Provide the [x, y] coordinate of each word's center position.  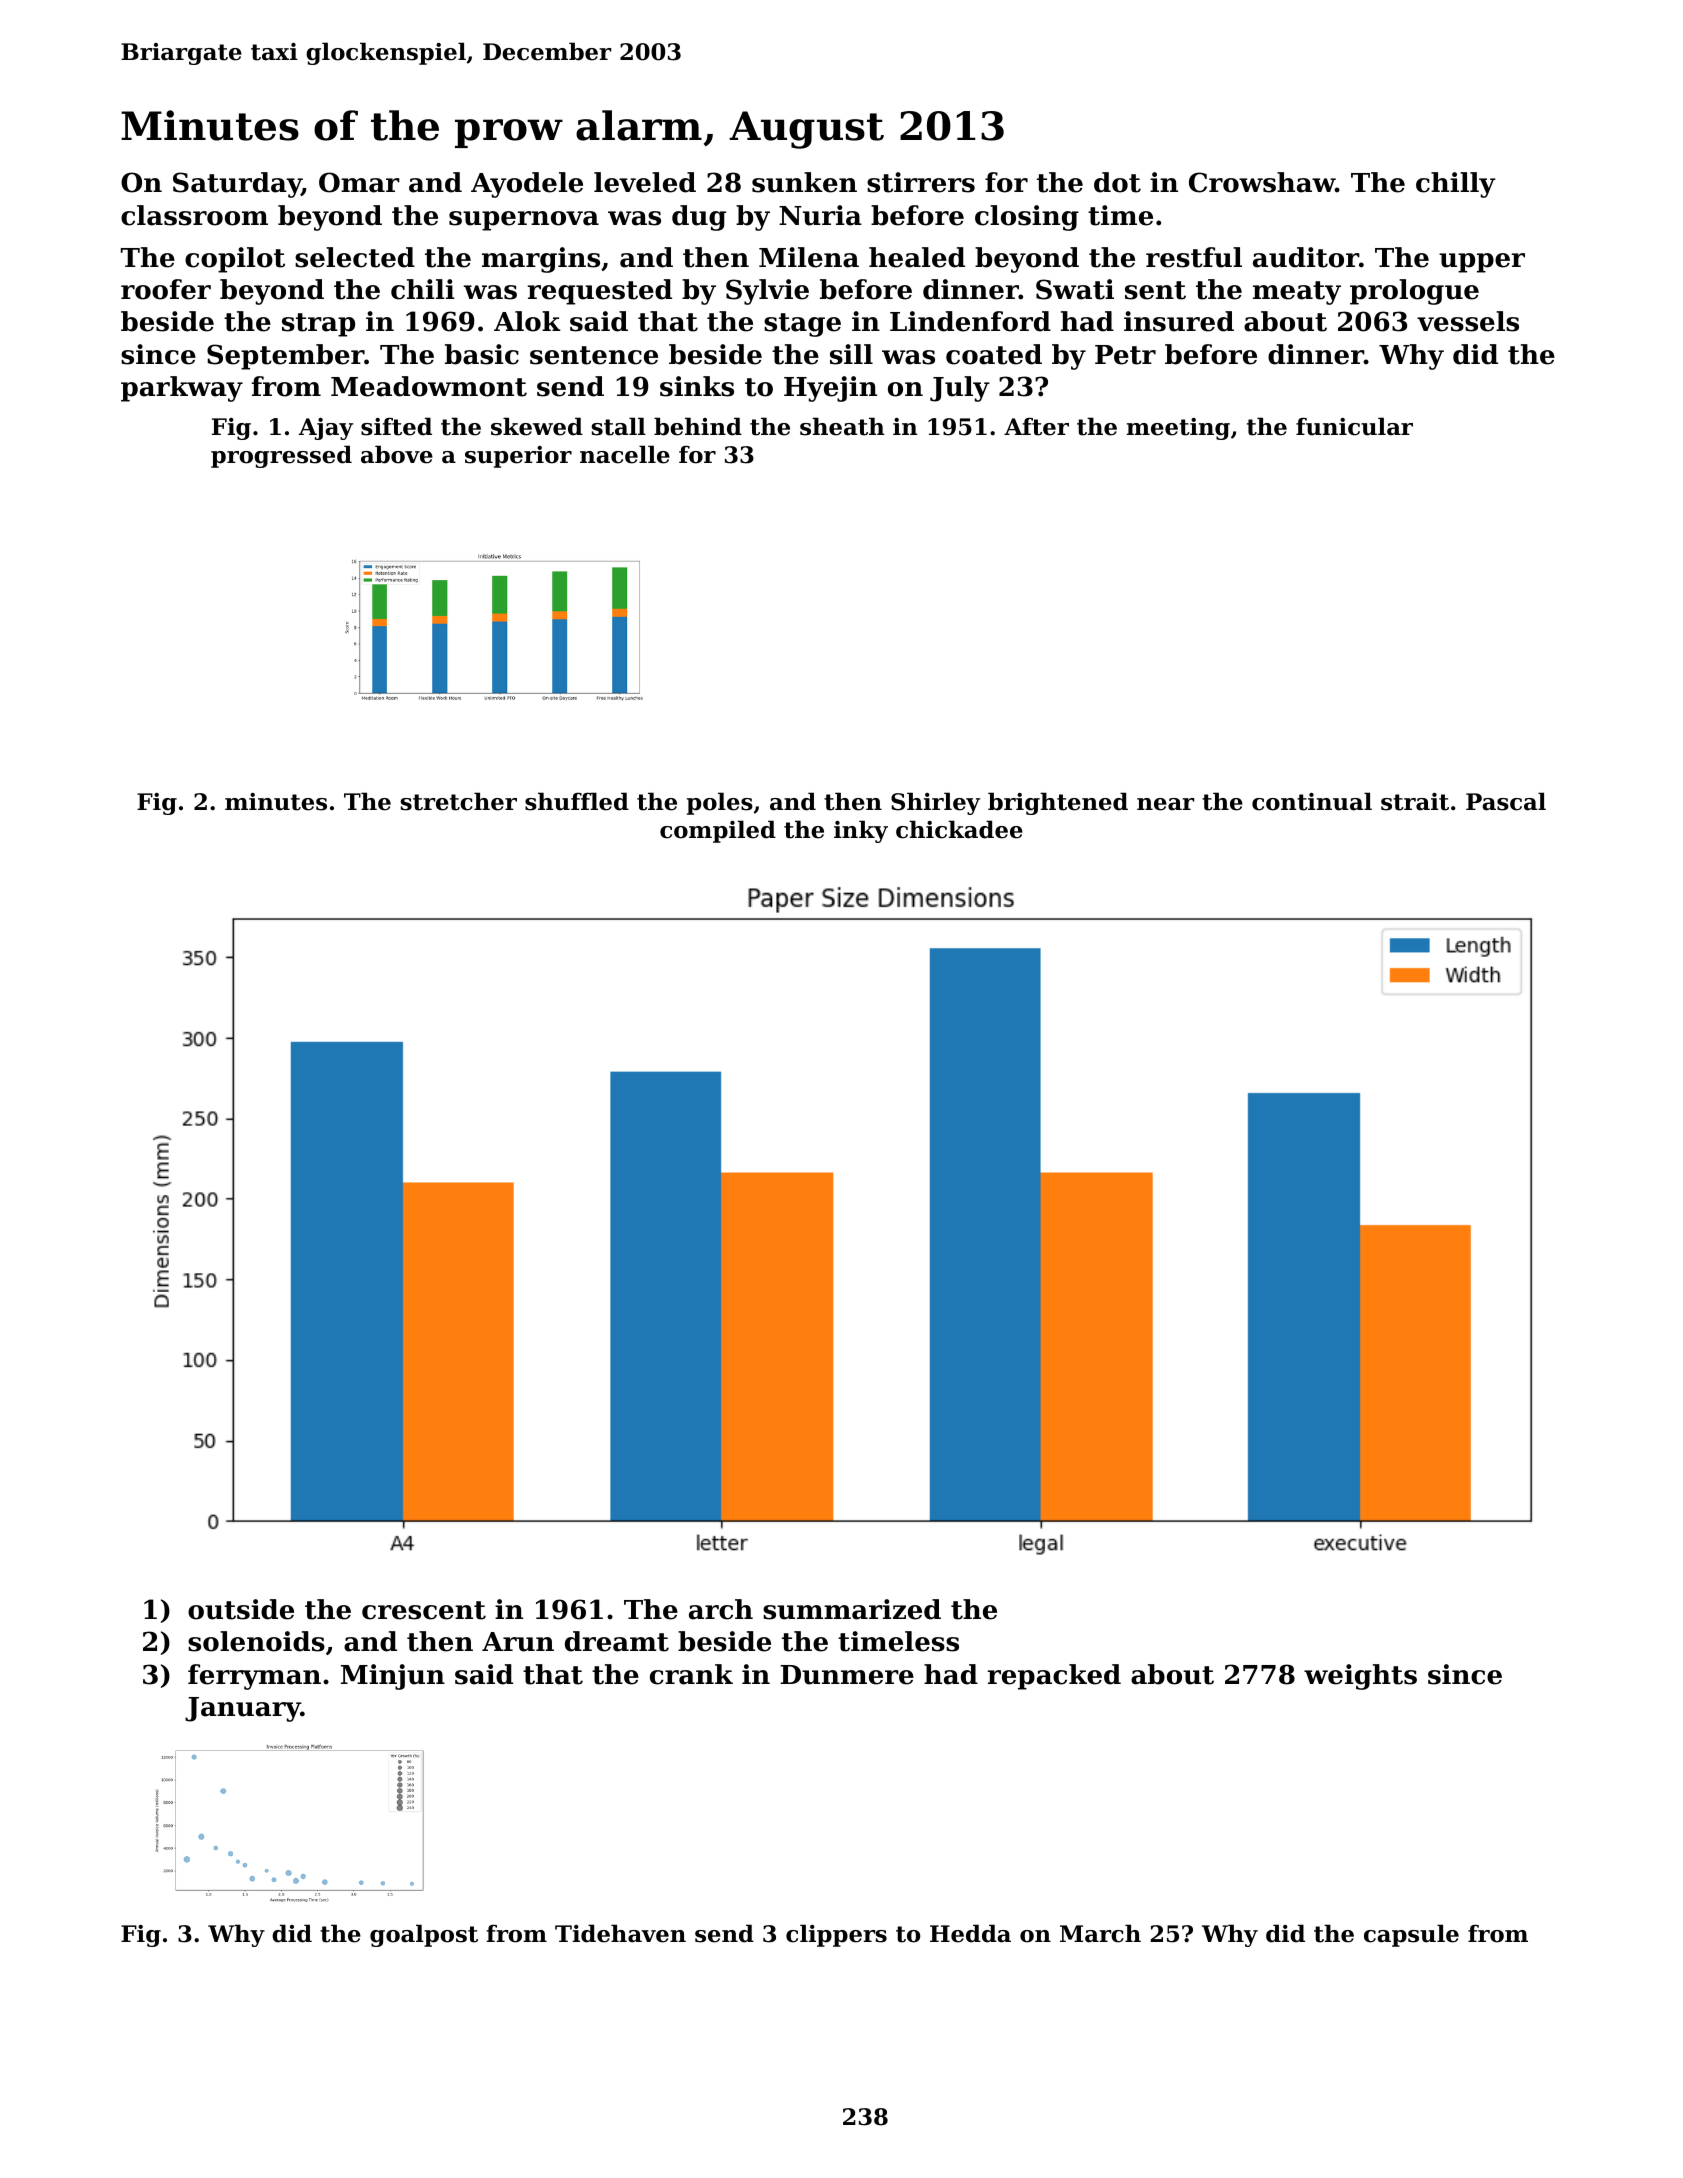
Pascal [1506, 801]
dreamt [617, 1641]
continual [1312, 801]
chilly [1456, 185]
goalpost [424, 1935]
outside [241, 1609]
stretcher [458, 801]
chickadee [959, 829]
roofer [166, 289]
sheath [842, 426]
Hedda [970, 1933]
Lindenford [970, 321]
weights [1360, 1677]
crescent [424, 1610]
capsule [1411, 1935]
